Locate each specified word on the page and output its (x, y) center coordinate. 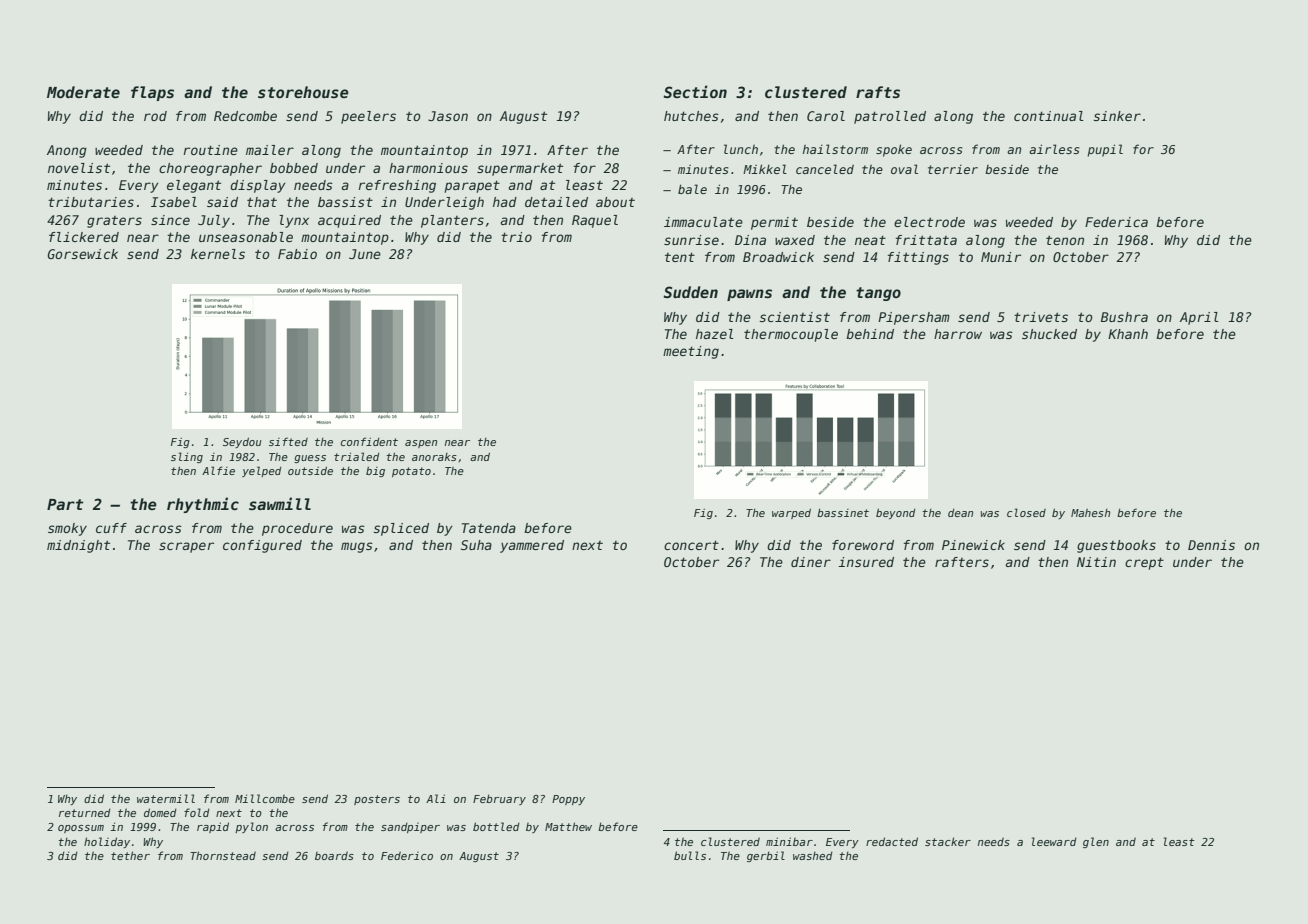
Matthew (568, 826)
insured (866, 562)
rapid (213, 827)
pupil (1105, 150)
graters (114, 222)
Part (65, 504)
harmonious (428, 168)
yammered (532, 546)
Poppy (568, 800)
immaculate (703, 222)
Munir (1001, 257)
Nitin (1096, 562)
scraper (186, 547)
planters (452, 221)
